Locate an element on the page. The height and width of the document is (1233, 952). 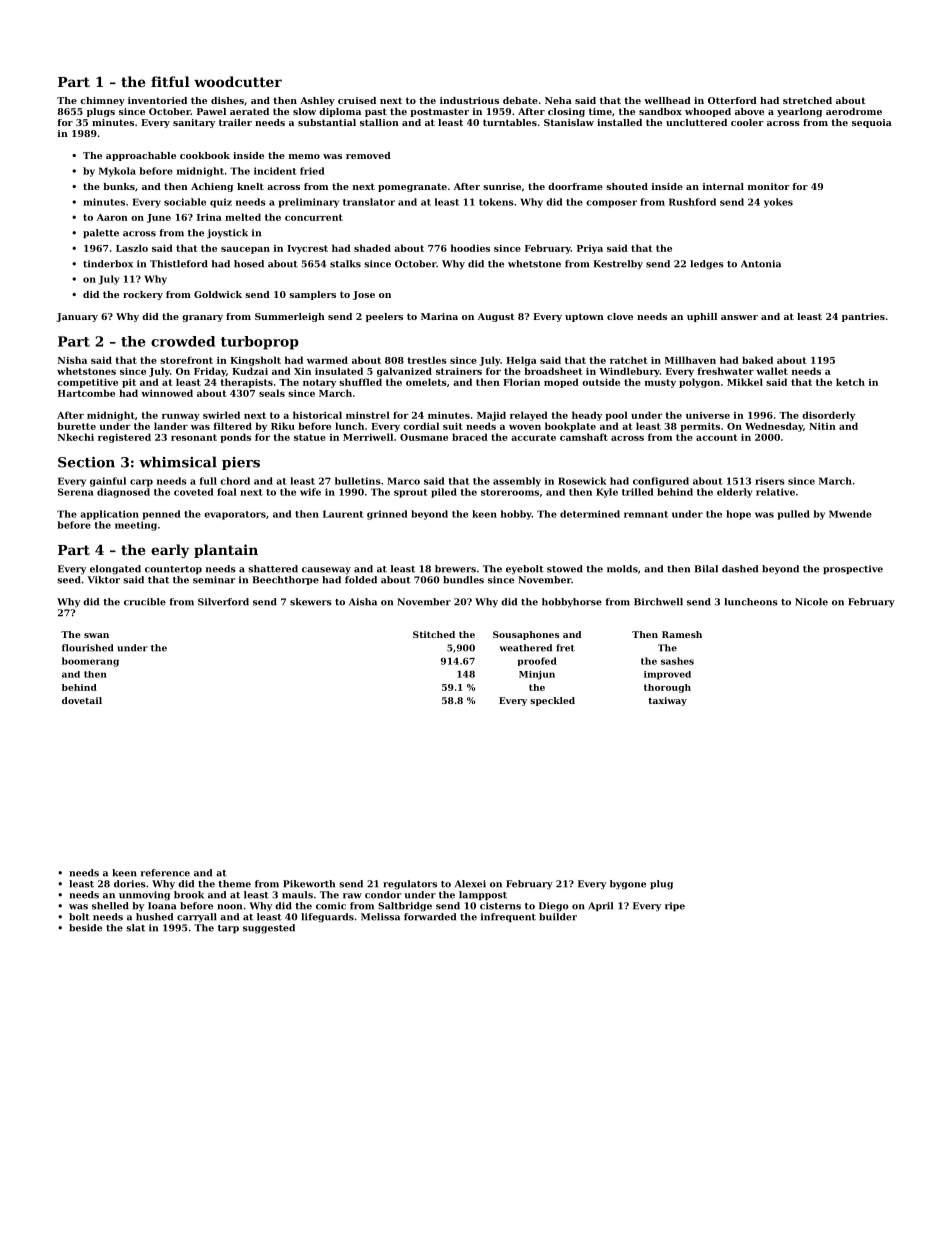
uptown is located at coordinates (584, 317).
